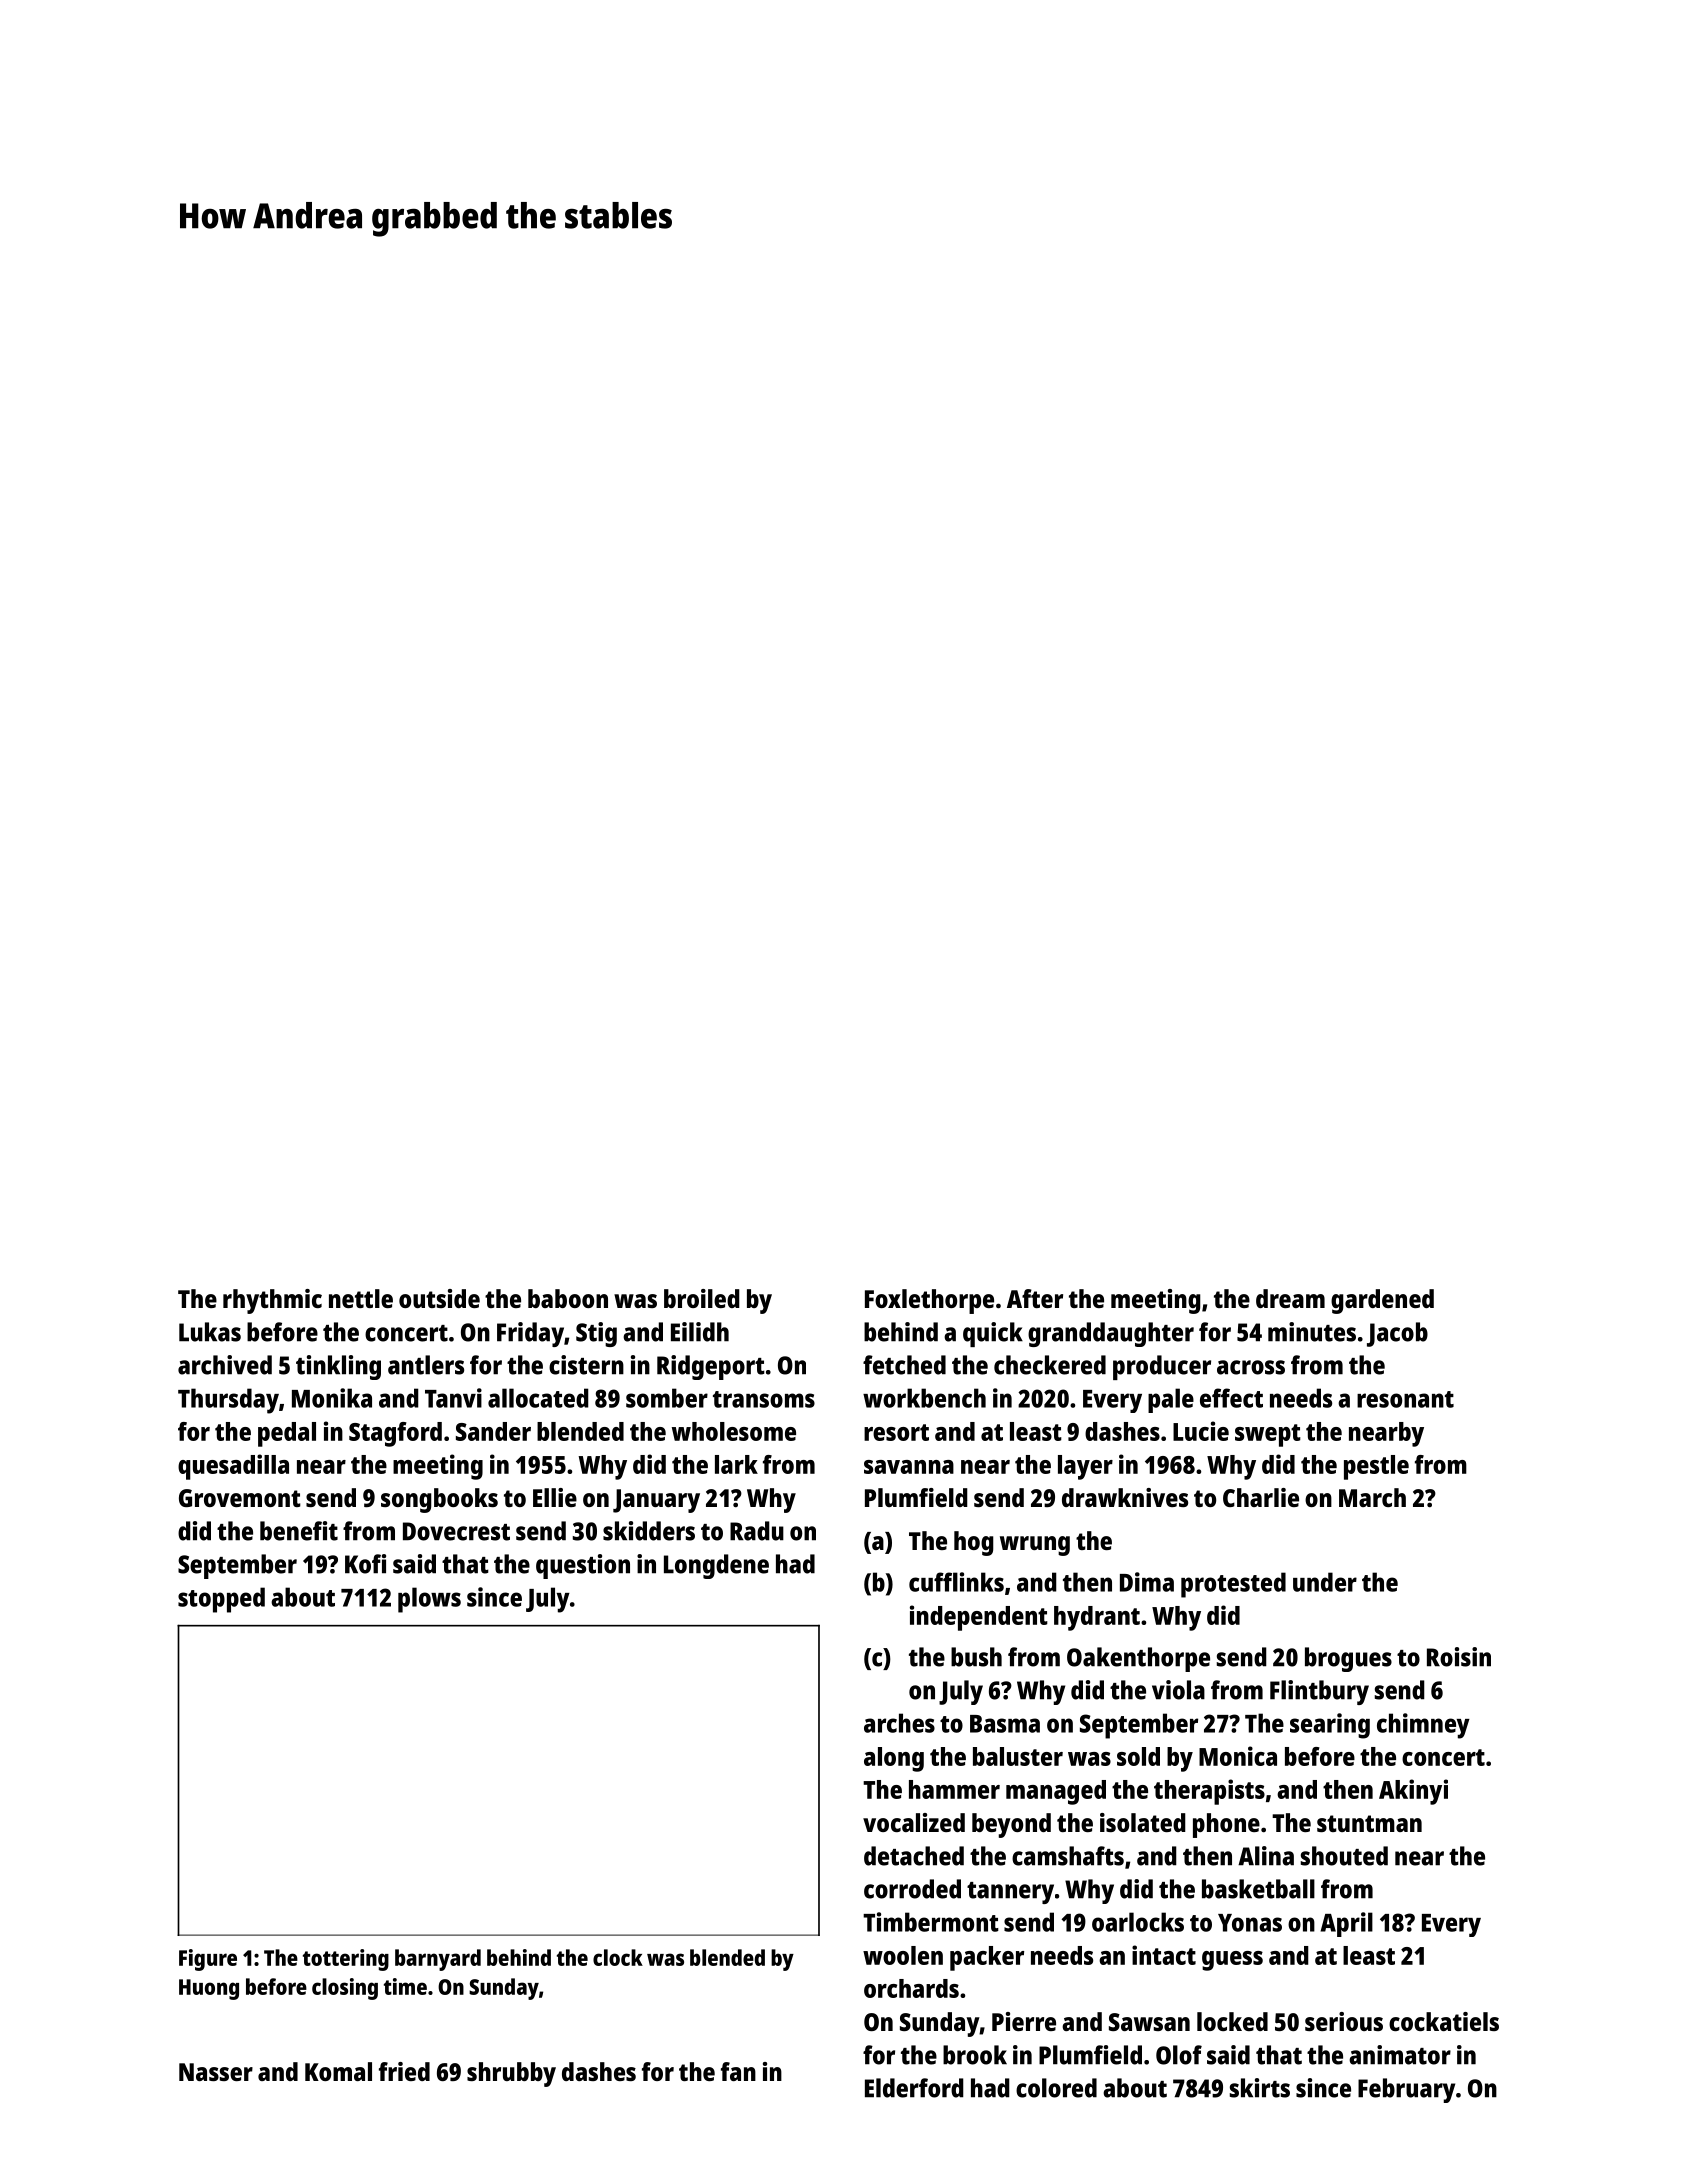  Describe the element at coordinates (931, 1922) in the screenshot. I see `Timbermont` at that location.
